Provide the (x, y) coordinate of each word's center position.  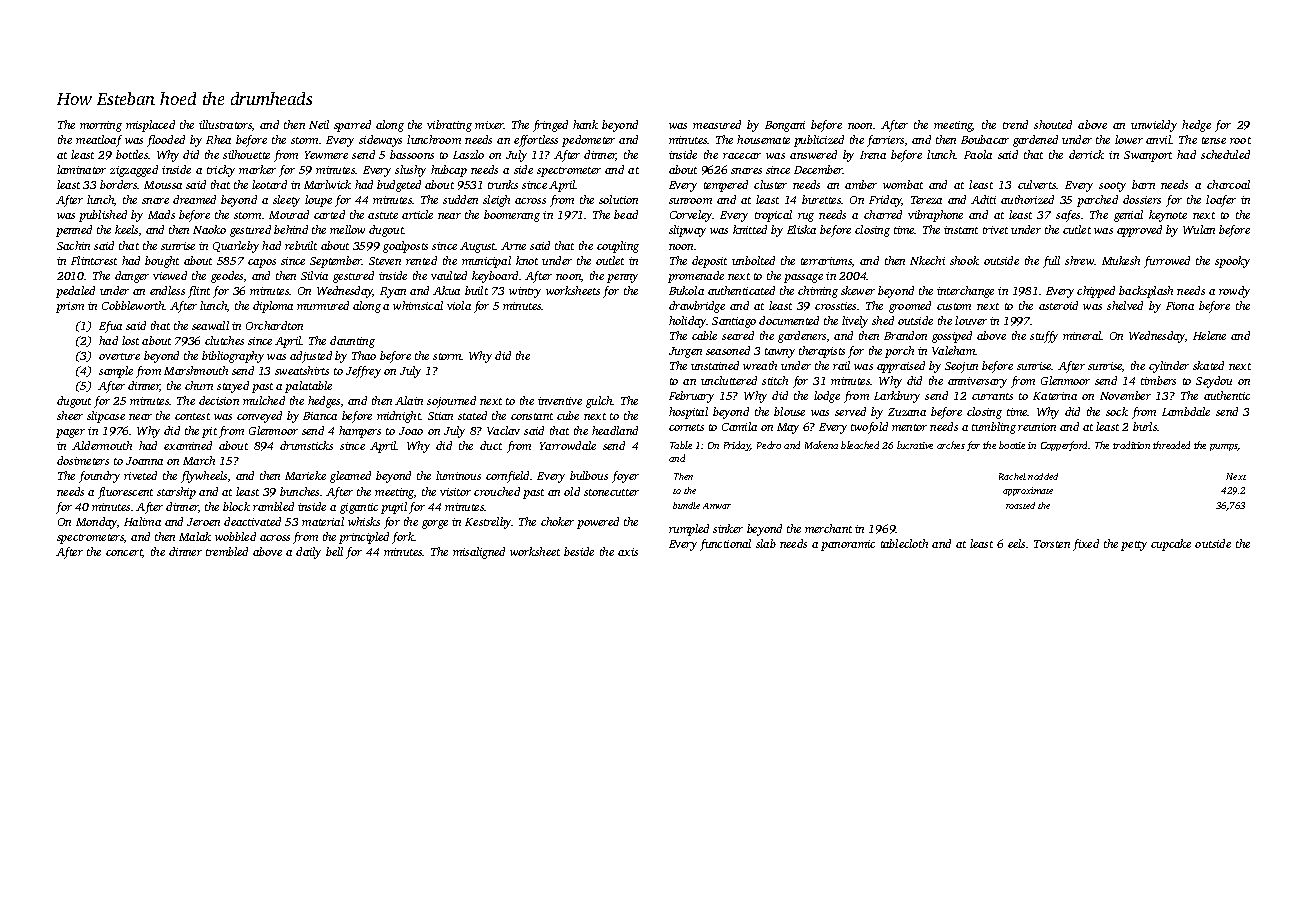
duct (491, 445)
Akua (446, 290)
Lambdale (1186, 411)
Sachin (73, 245)
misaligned (479, 553)
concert (124, 553)
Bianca (320, 416)
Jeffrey (363, 372)
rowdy (1234, 292)
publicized (819, 141)
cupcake (1171, 545)
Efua (110, 327)
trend (1015, 124)
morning (101, 126)
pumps (1224, 447)
